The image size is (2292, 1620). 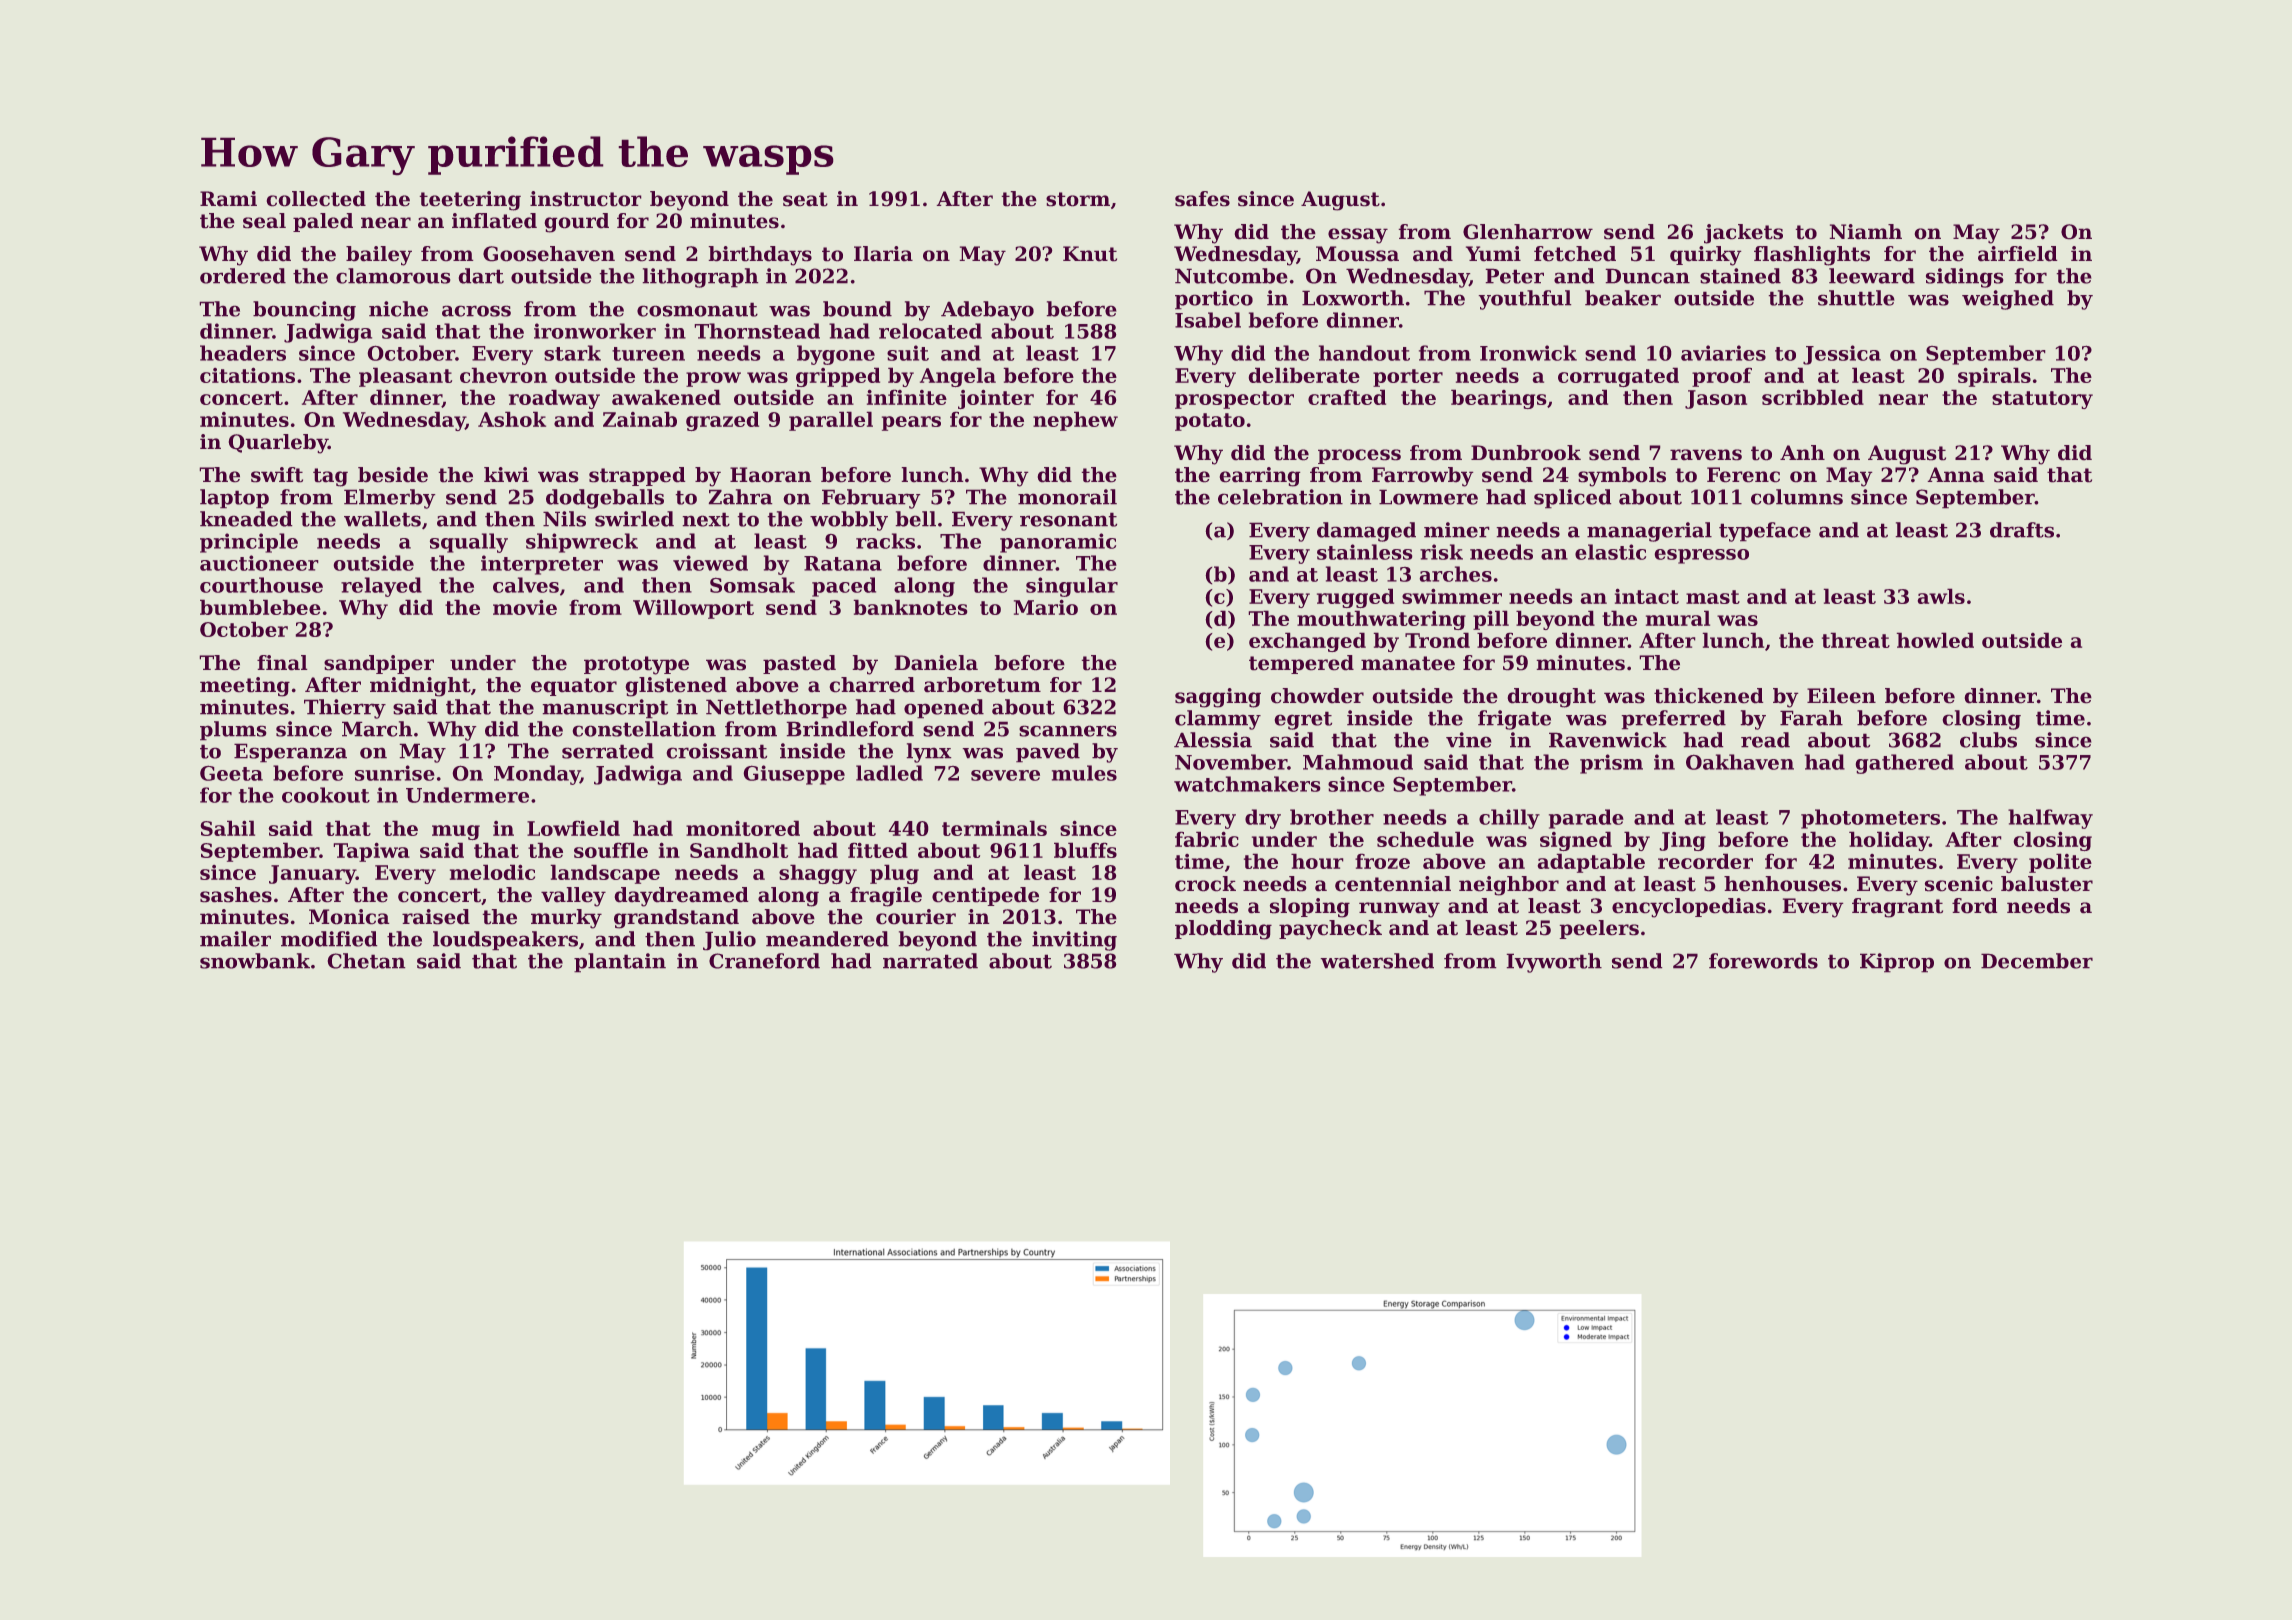 What do you see at coordinates (1965, 278) in the screenshot?
I see `sidings` at bounding box center [1965, 278].
